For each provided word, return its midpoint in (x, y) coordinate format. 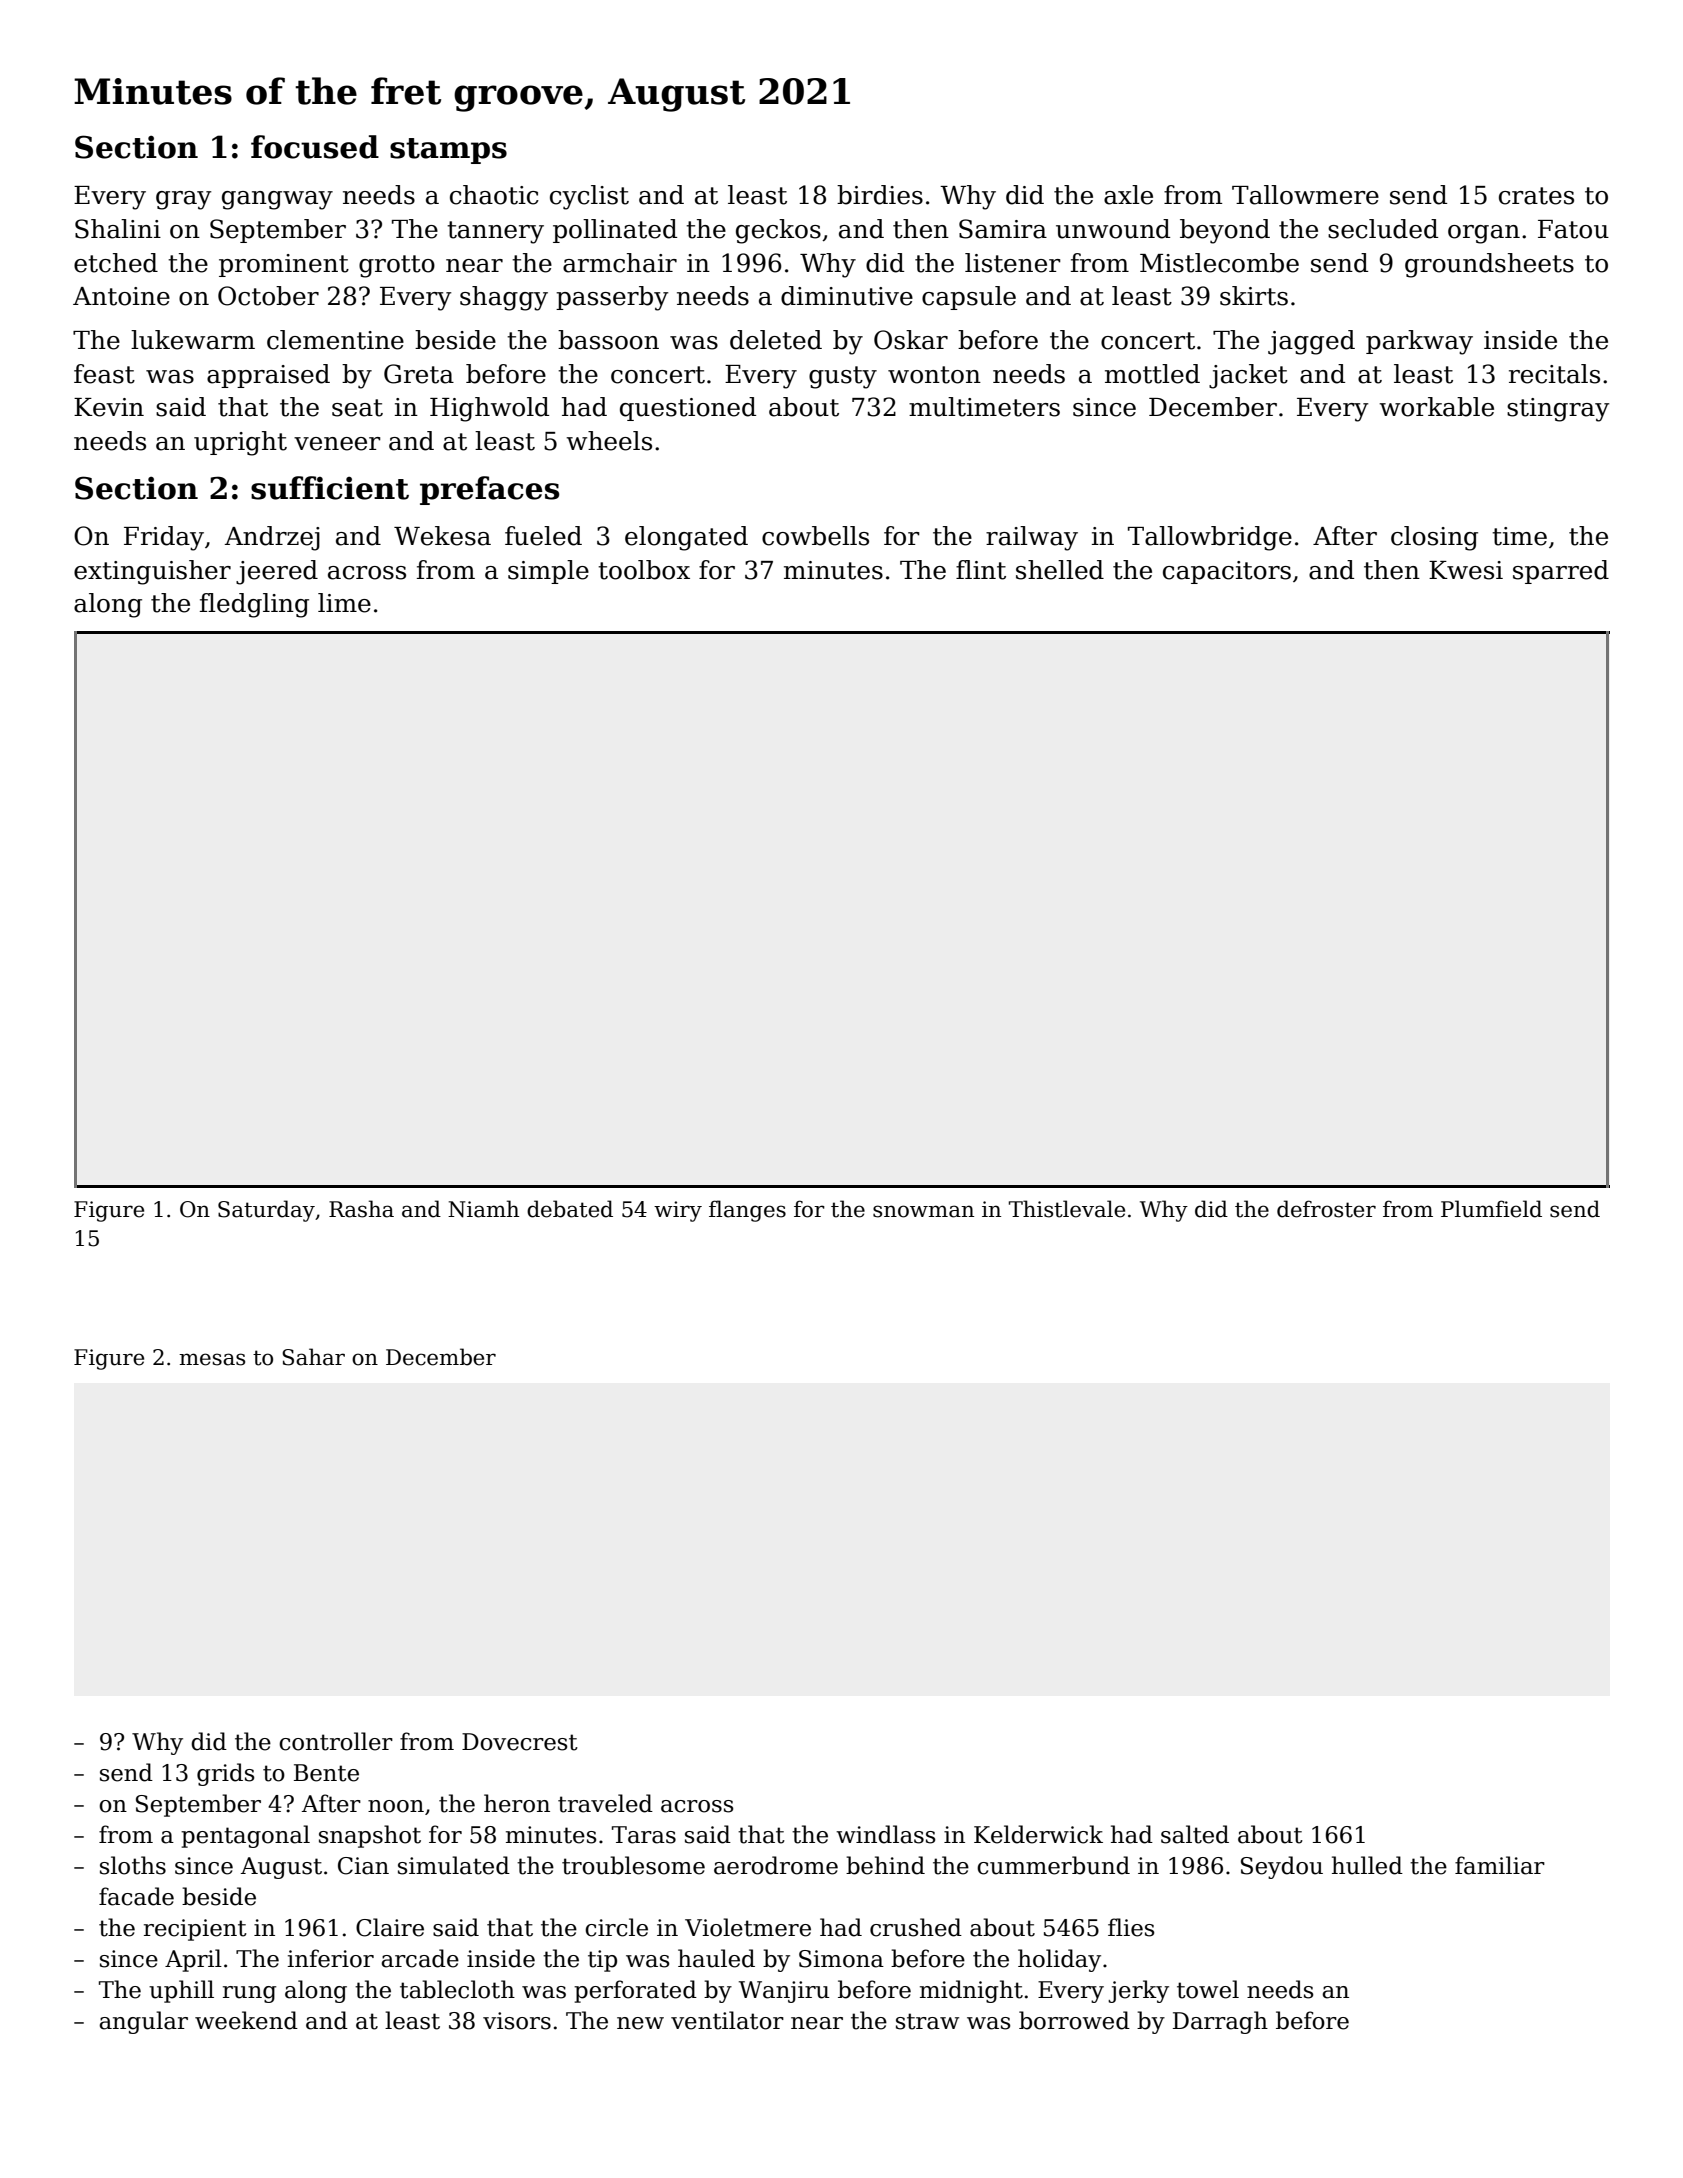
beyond (1225, 231)
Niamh (483, 1209)
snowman (923, 1211)
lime (344, 603)
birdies (880, 195)
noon (396, 1806)
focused (315, 147)
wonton (934, 375)
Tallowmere (1305, 195)
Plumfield (1491, 1209)
